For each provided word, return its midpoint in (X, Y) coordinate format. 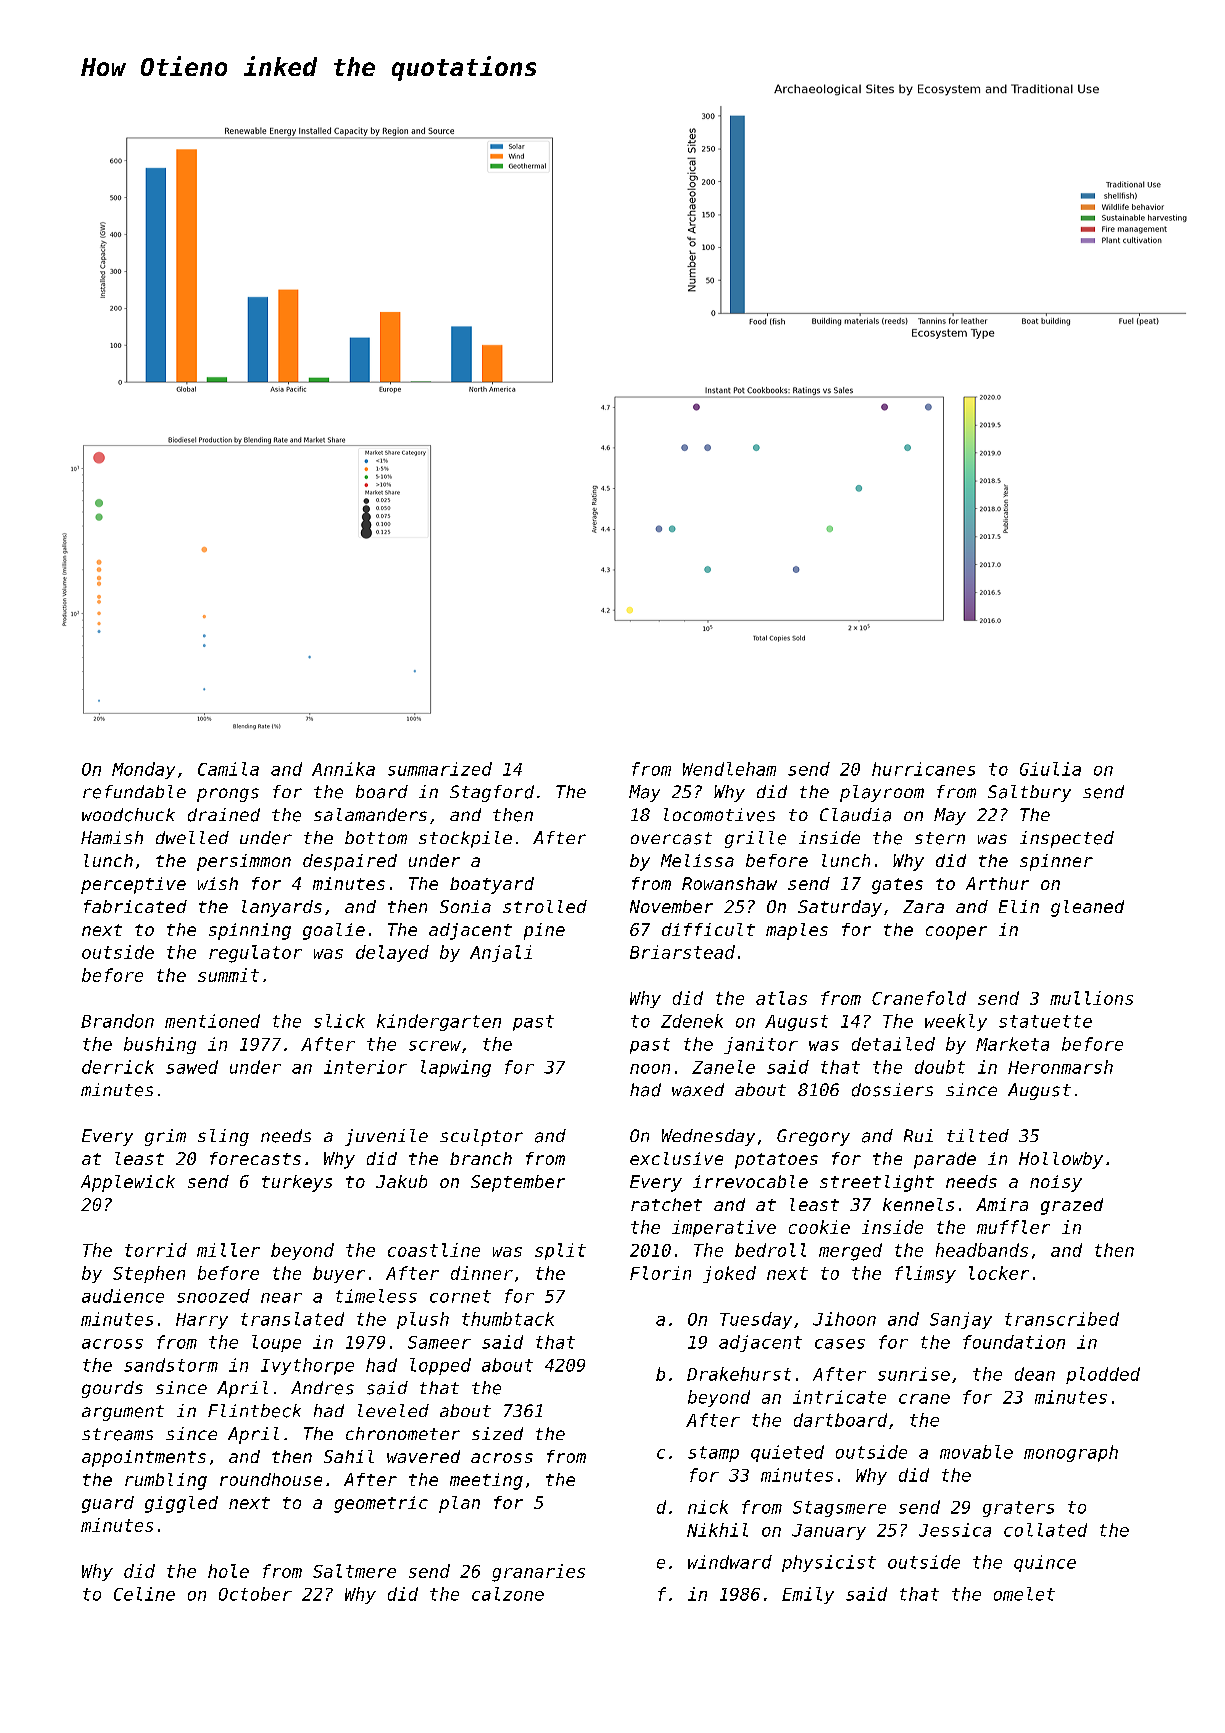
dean (1035, 1374)
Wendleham (729, 769)
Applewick (128, 1183)
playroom (882, 793)
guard (108, 1504)
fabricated (135, 906)
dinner (482, 1273)
